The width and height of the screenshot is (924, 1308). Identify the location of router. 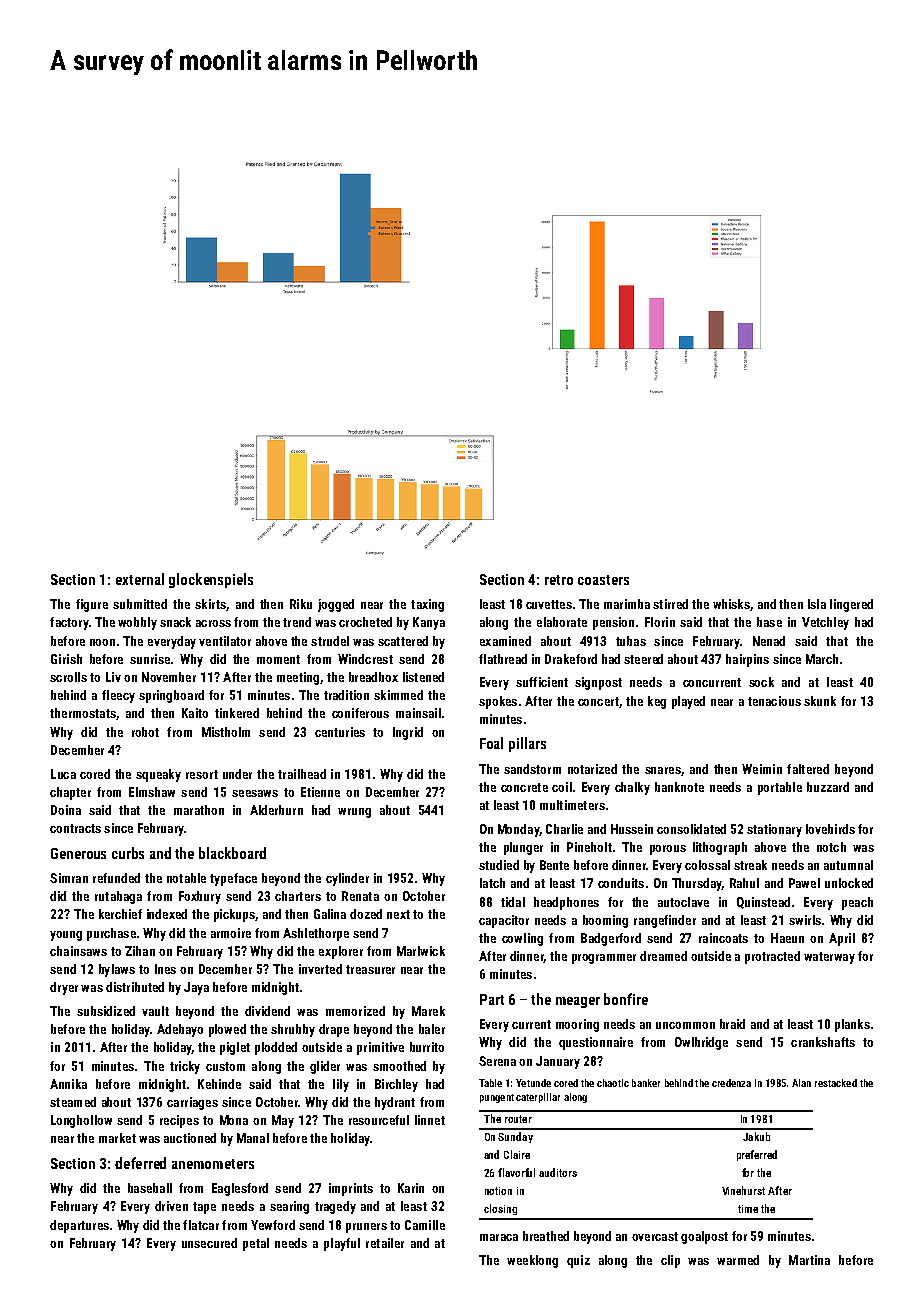
(518, 1119).
